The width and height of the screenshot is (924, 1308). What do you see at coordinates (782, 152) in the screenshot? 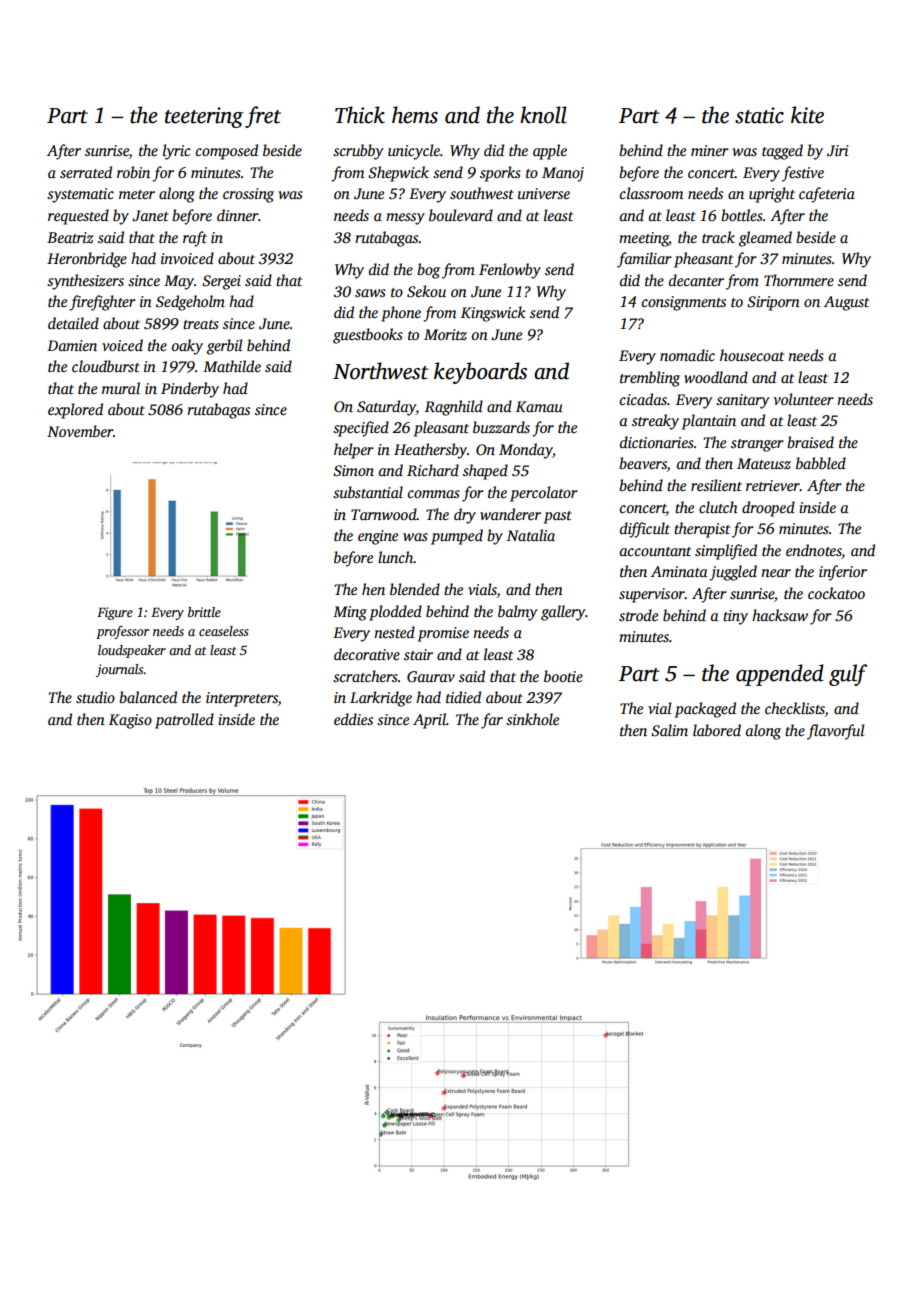
I see `tagged` at bounding box center [782, 152].
